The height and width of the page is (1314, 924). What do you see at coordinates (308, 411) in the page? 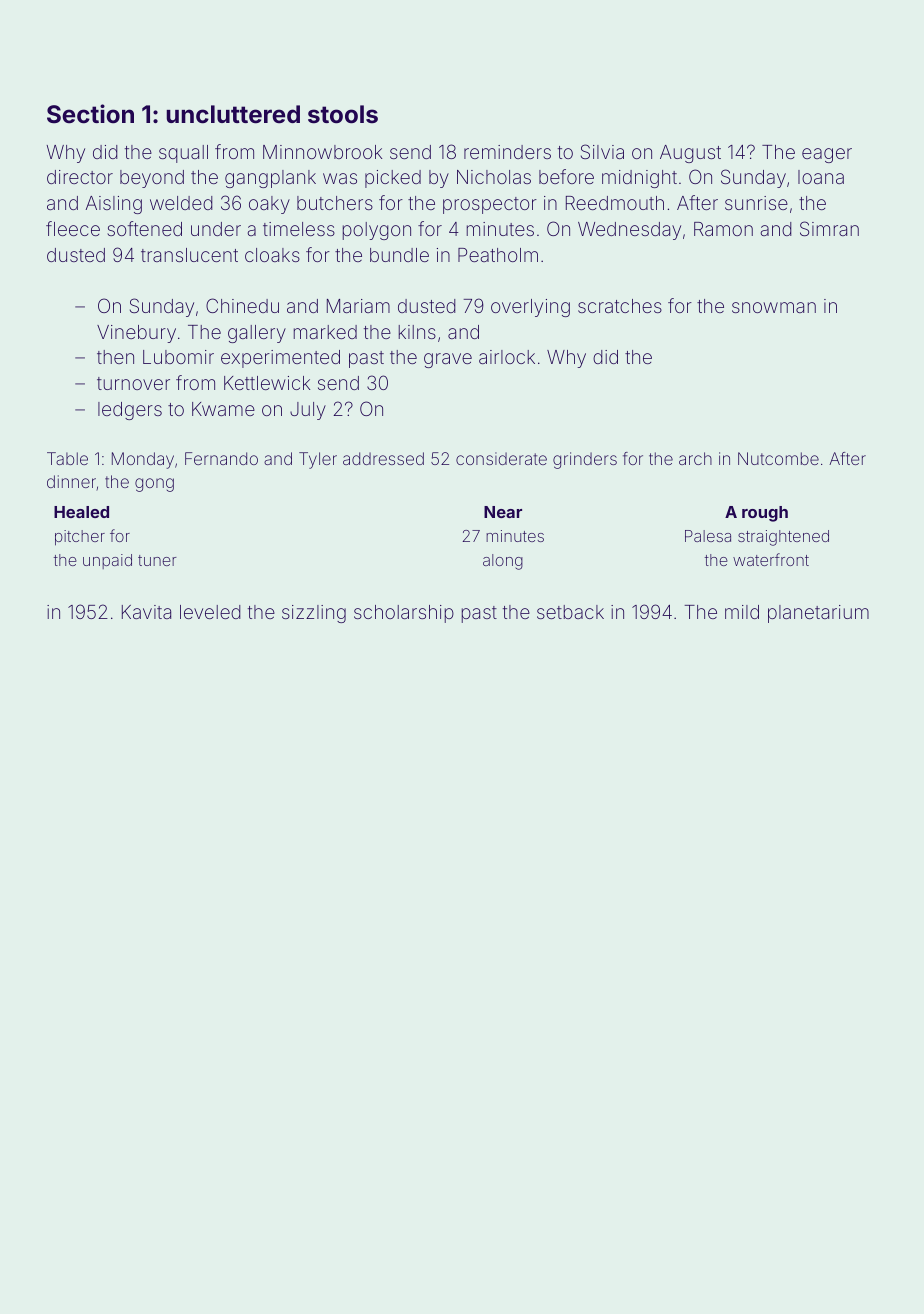
I see `July` at bounding box center [308, 411].
